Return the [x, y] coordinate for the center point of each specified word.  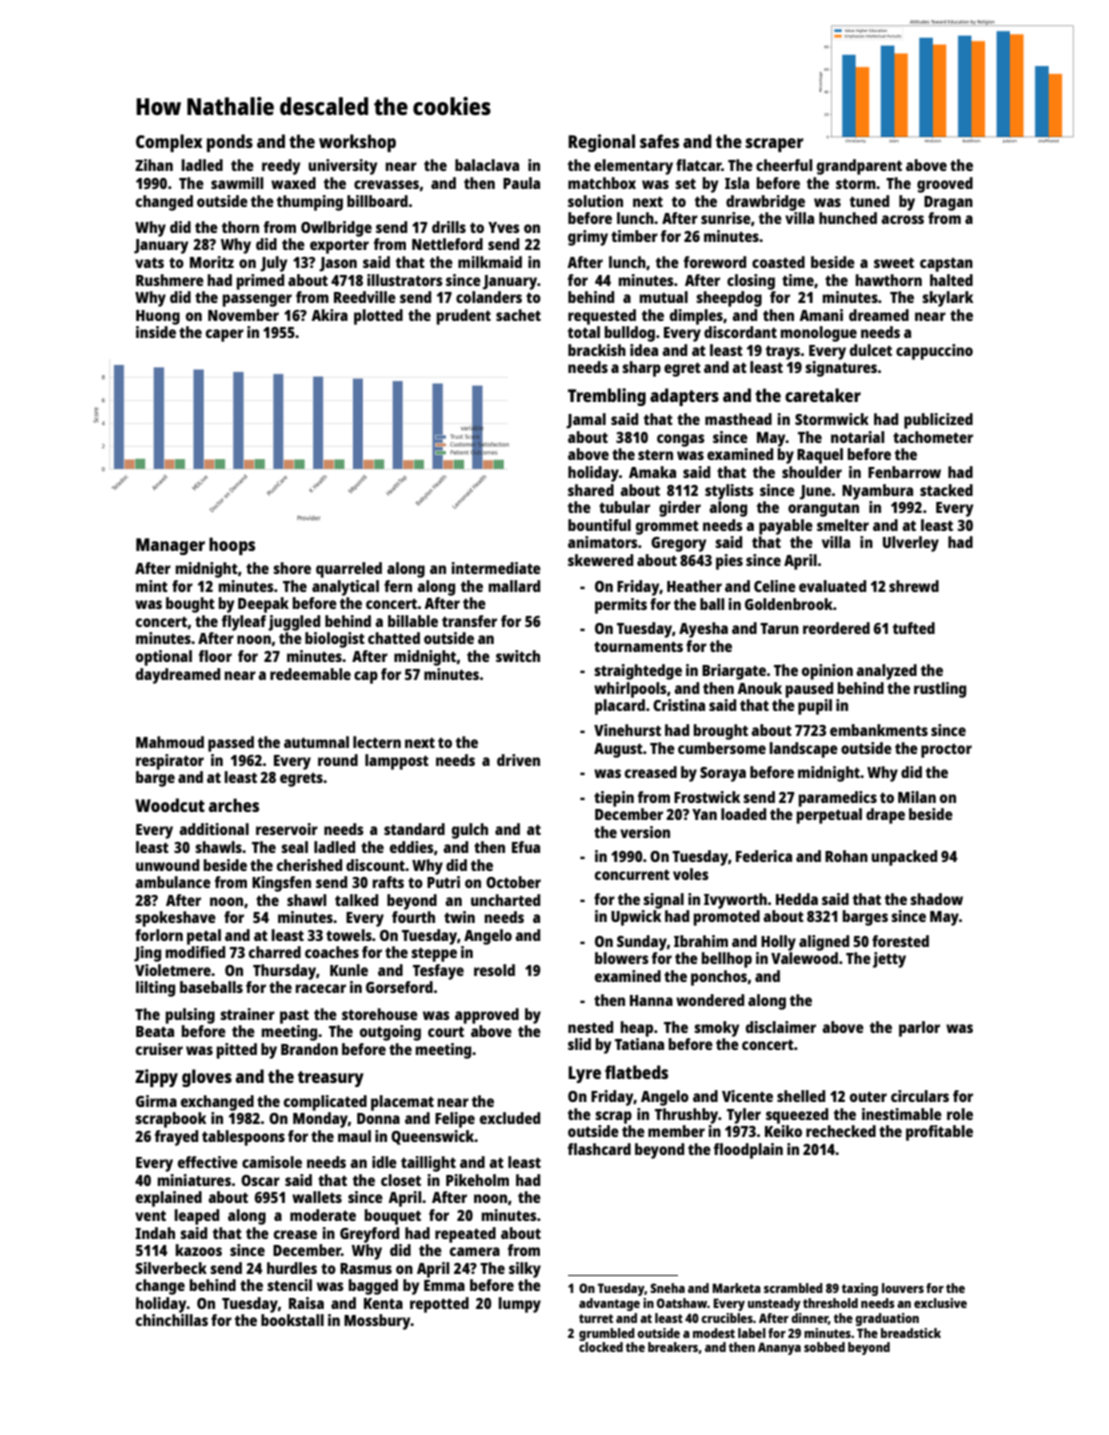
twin [459, 917]
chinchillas [172, 1320]
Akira [329, 315]
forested [900, 941]
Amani [821, 315]
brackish [597, 350]
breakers [673, 1347]
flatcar [699, 165]
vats [149, 262]
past [294, 1017]
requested [602, 317]
